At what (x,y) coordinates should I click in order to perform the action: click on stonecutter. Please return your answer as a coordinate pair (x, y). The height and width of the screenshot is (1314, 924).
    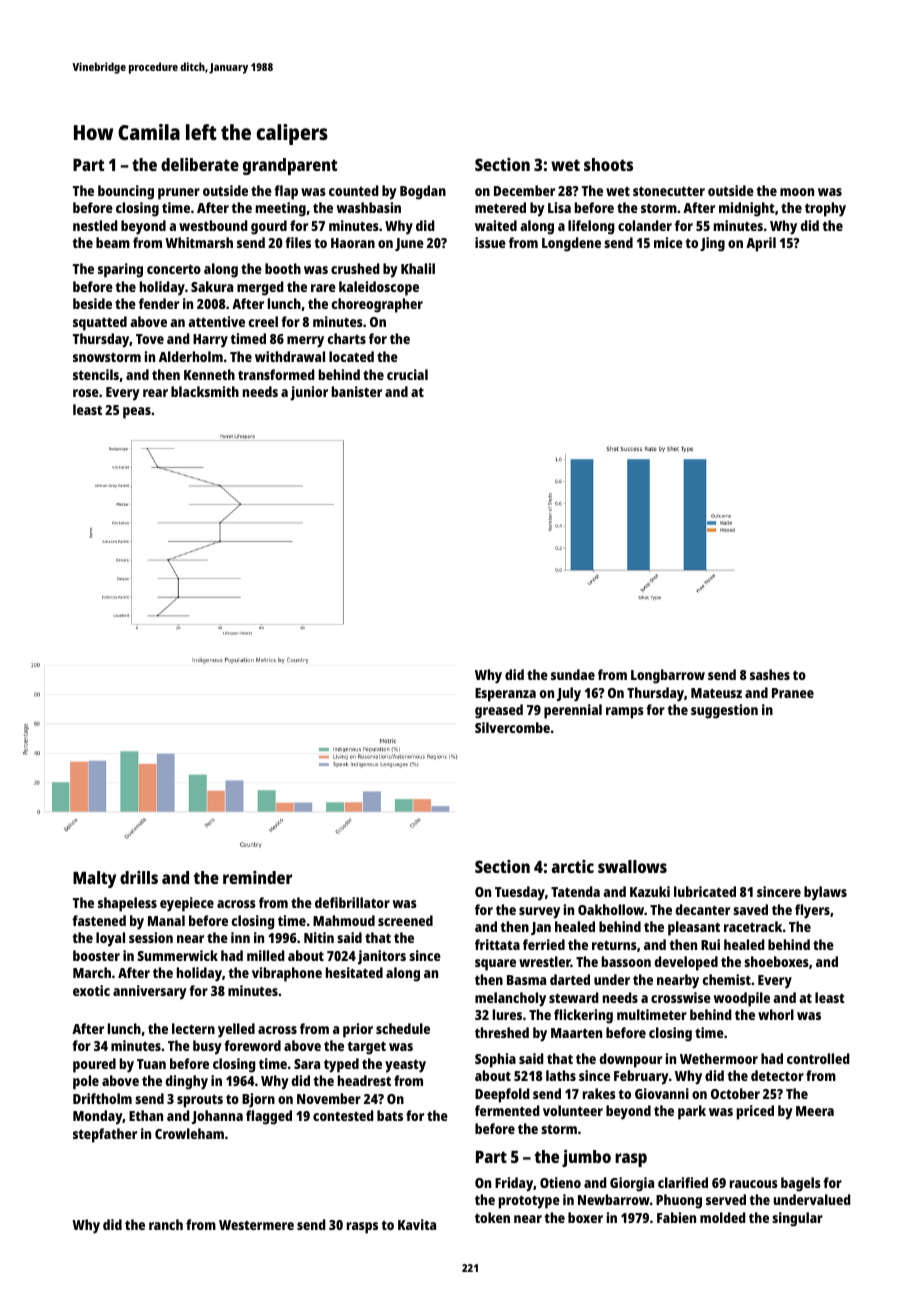
    Looking at the image, I should click on (669, 191).
